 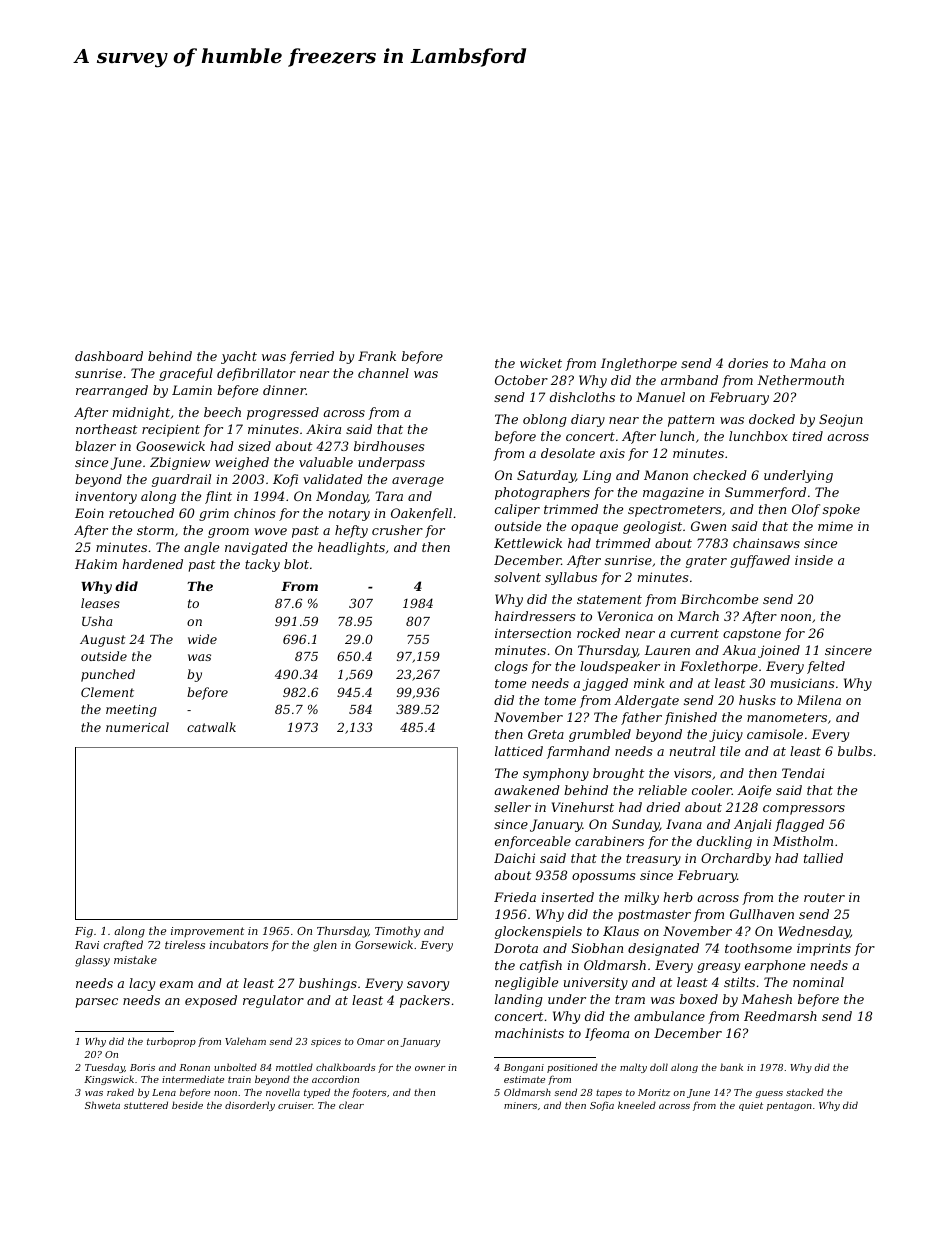 What do you see at coordinates (653, 860) in the document?
I see `treasury` at bounding box center [653, 860].
